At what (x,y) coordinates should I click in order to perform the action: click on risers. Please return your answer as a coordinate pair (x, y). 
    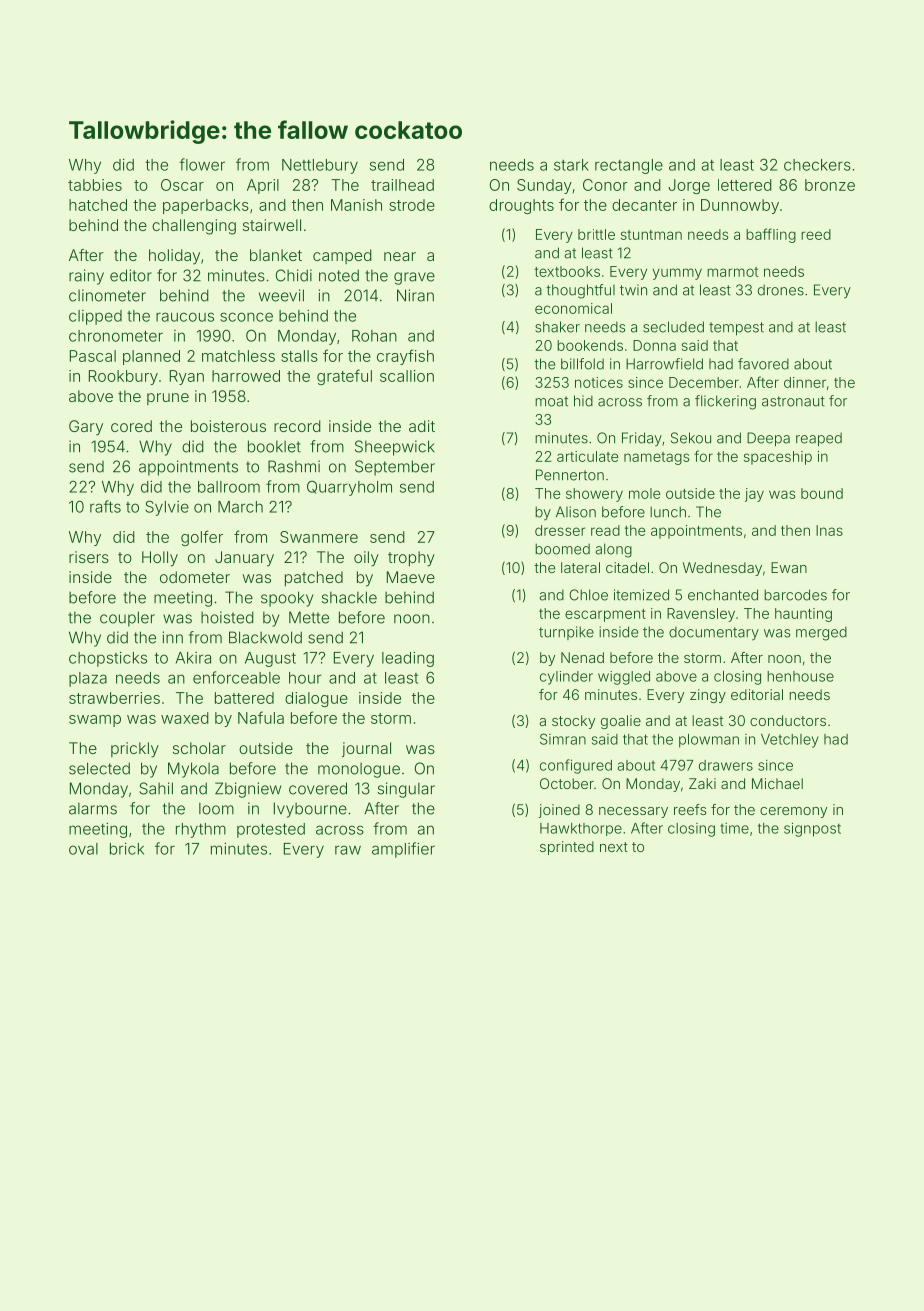
    Looking at the image, I should click on (89, 557).
